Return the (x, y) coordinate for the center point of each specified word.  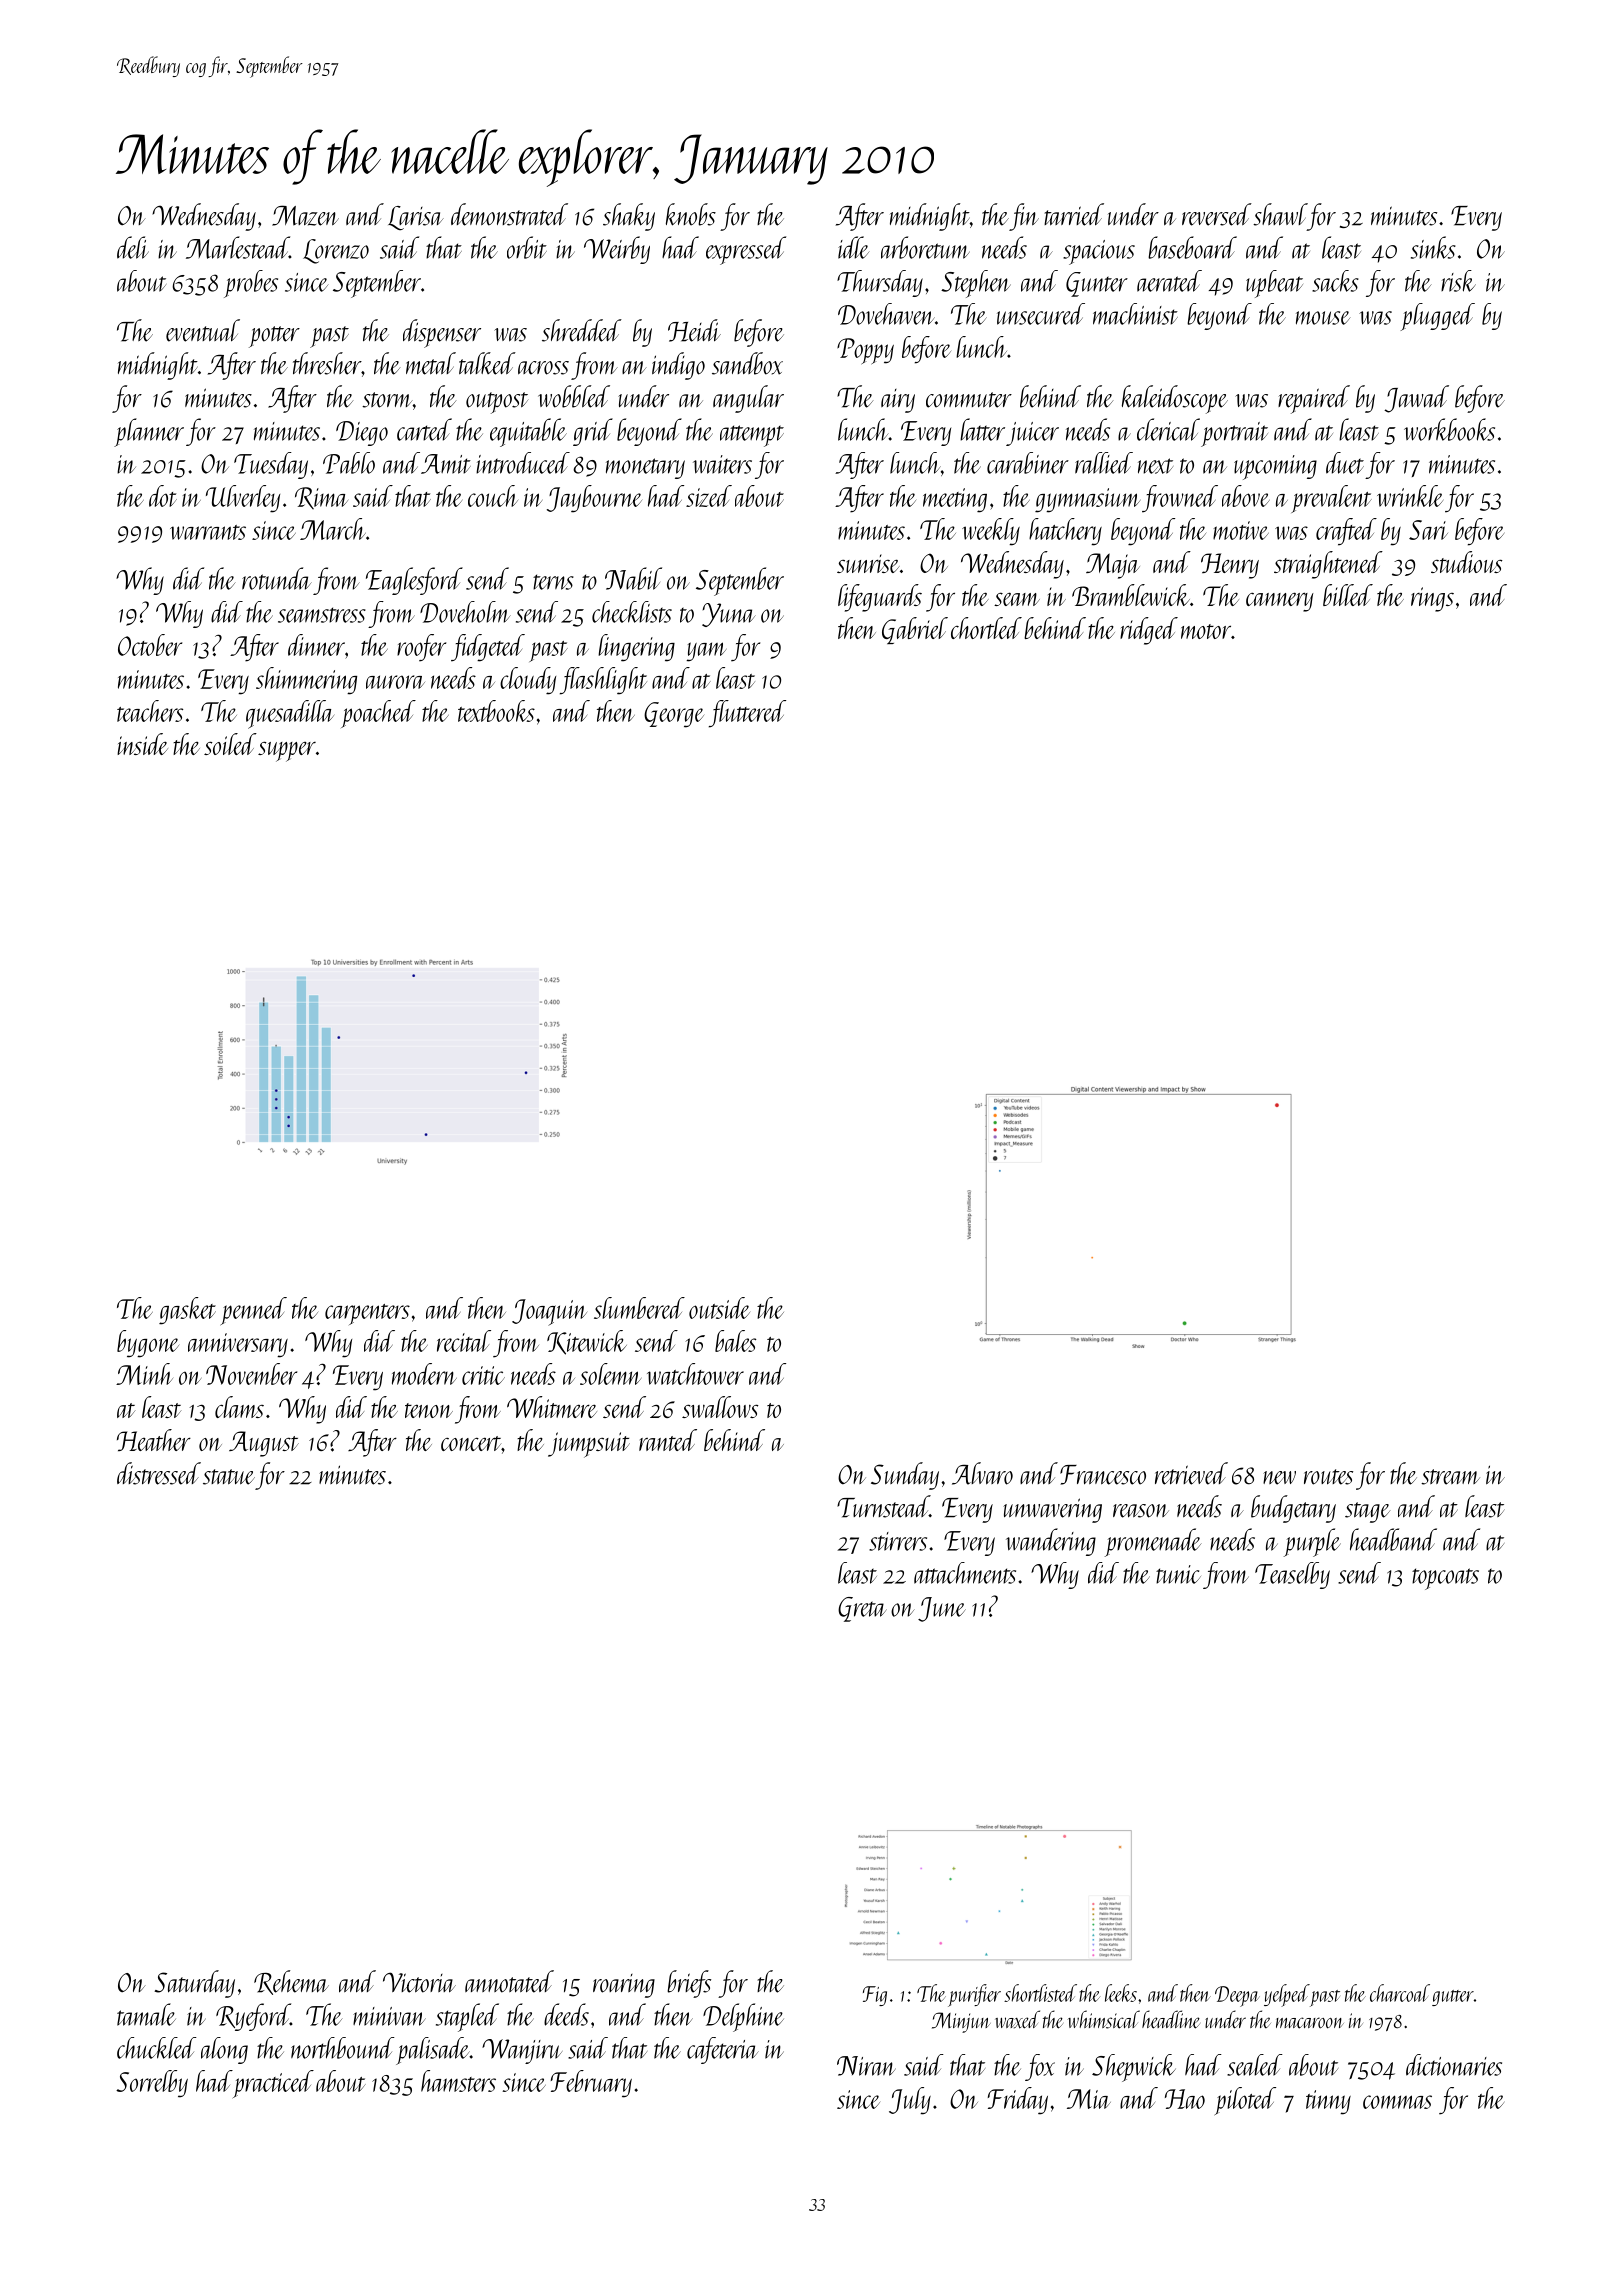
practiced (273, 2084)
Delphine (743, 2017)
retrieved (1191, 1473)
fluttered (747, 714)
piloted (1245, 2101)
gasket (187, 1311)
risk (1458, 281)
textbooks (496, 711)
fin (1024, 217)
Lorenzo (336, 251)
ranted (668, 1440)
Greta (862, 1609)
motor (1206, 631)
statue (229, 1477)
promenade (1153, 1542)
